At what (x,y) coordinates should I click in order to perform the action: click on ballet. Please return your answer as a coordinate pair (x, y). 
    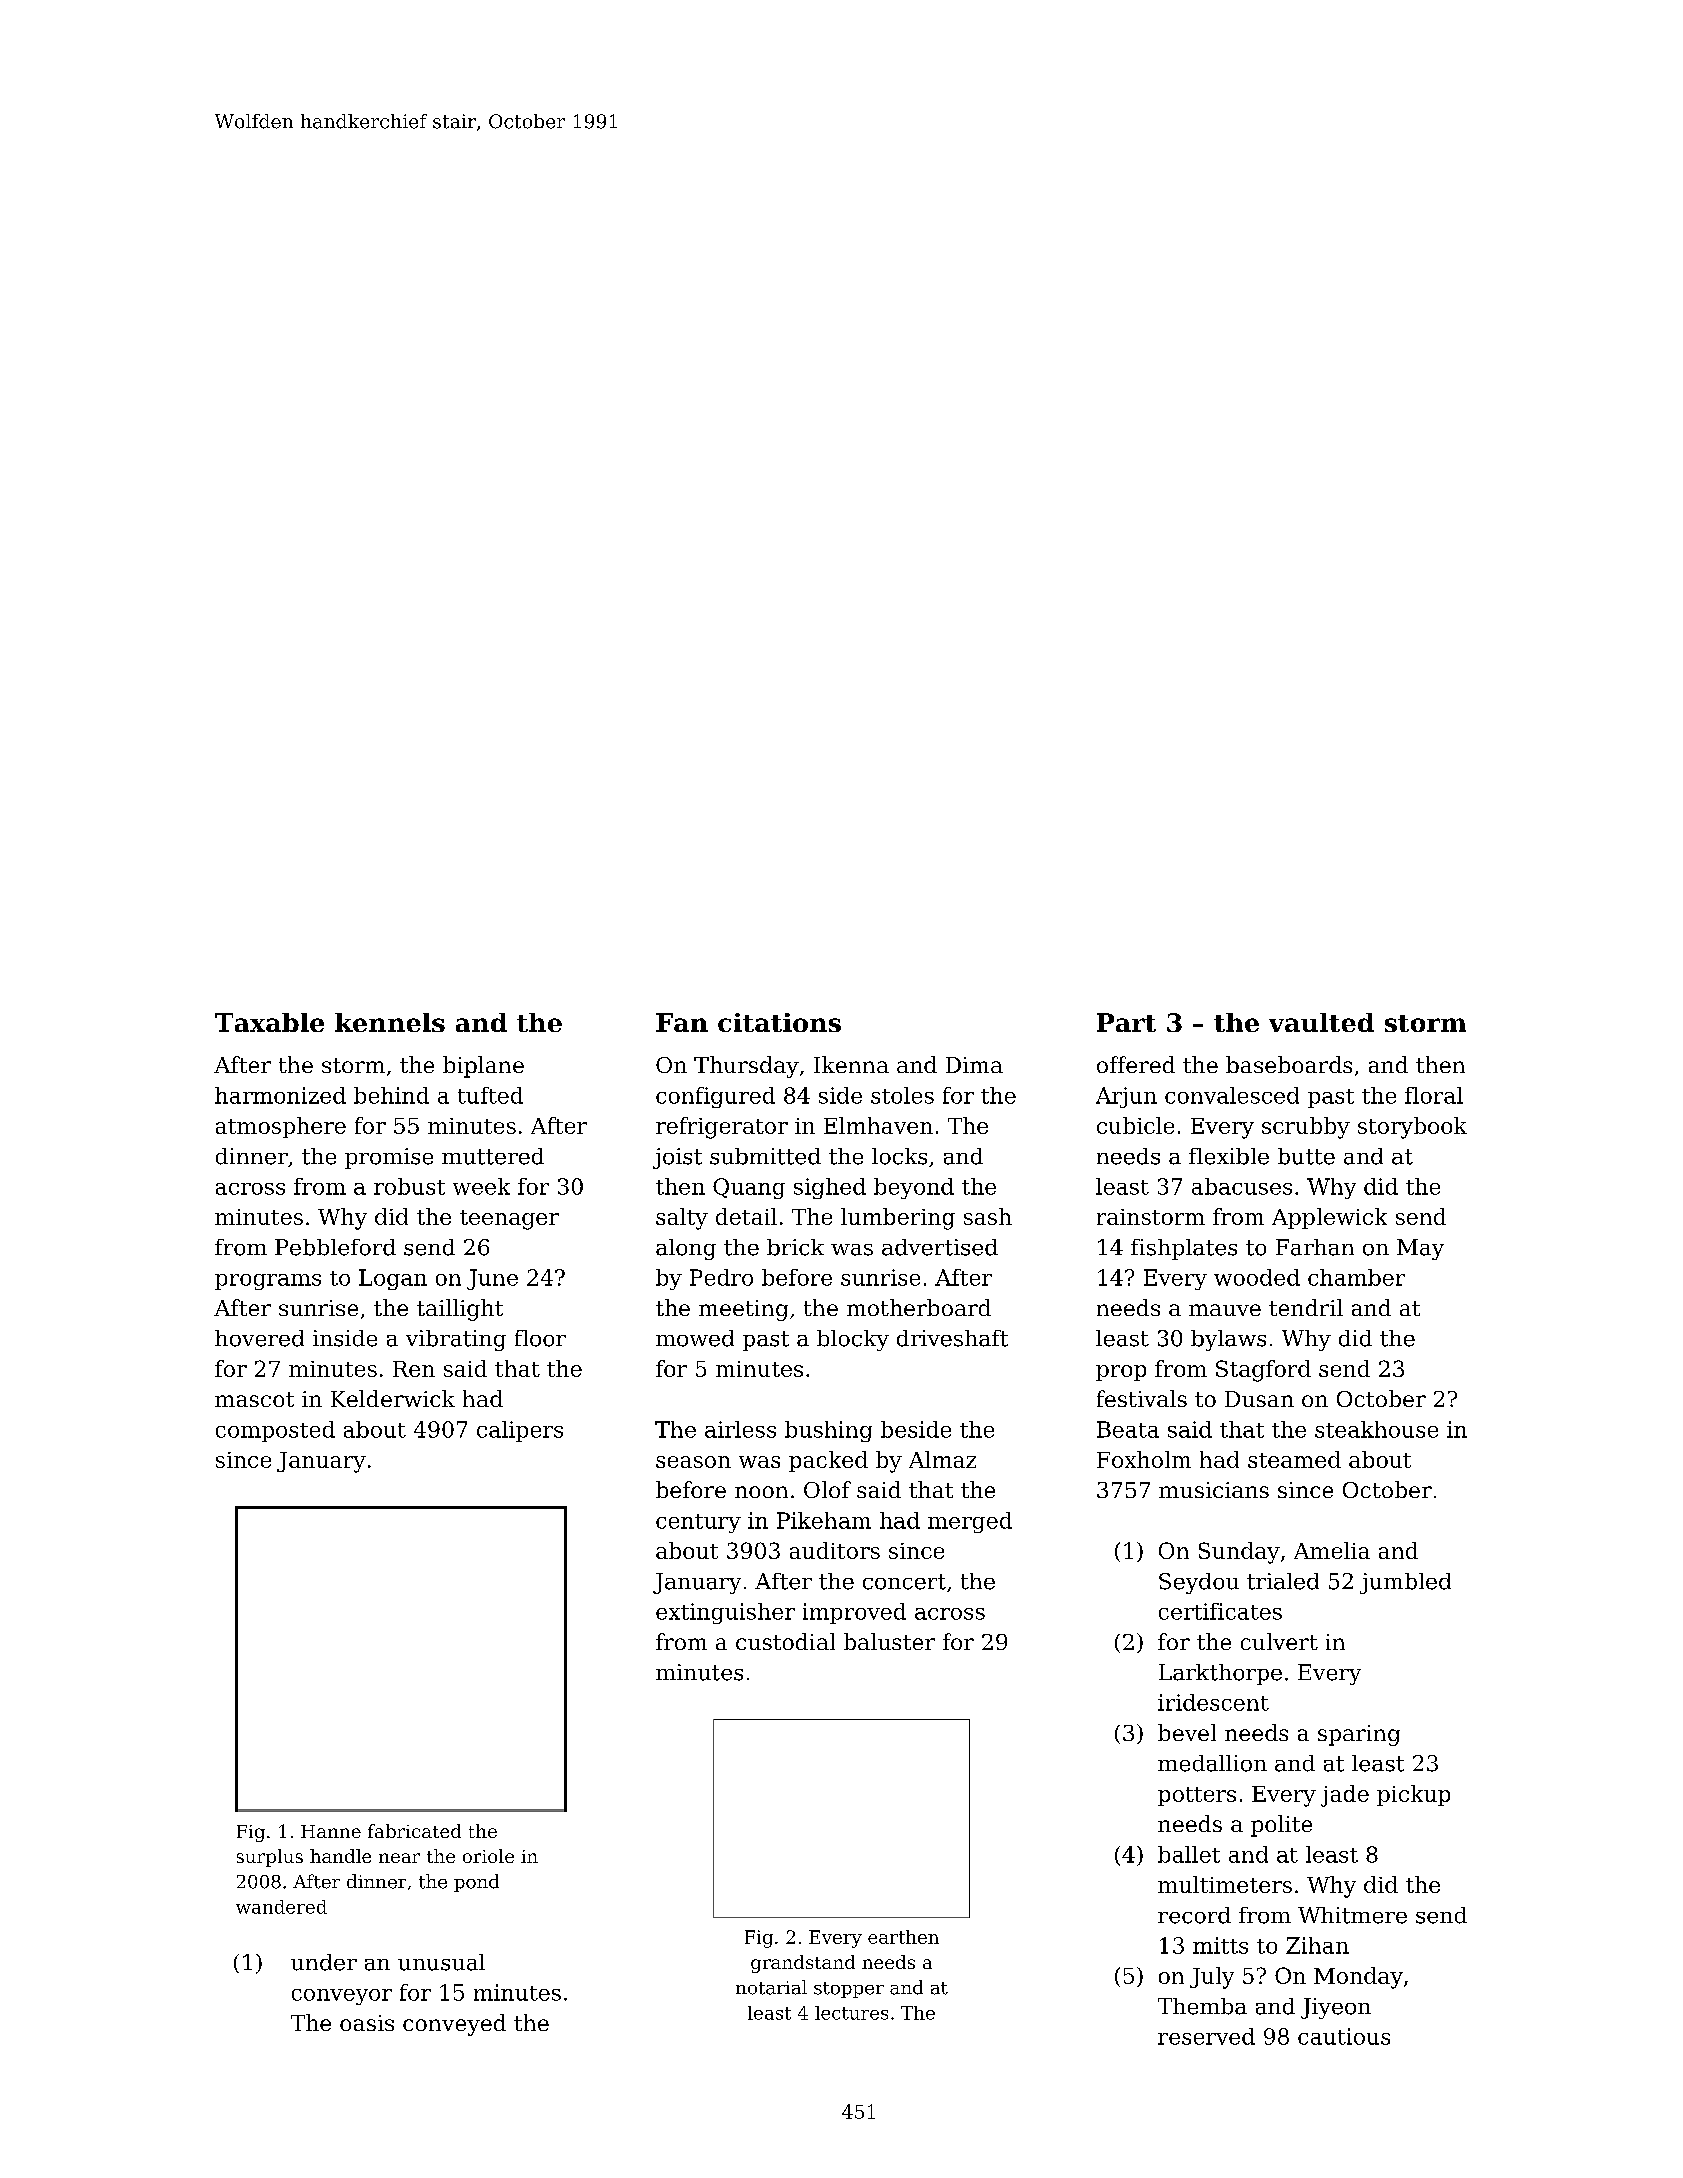
    Looking at the image, I should click on (1189, 1854).
